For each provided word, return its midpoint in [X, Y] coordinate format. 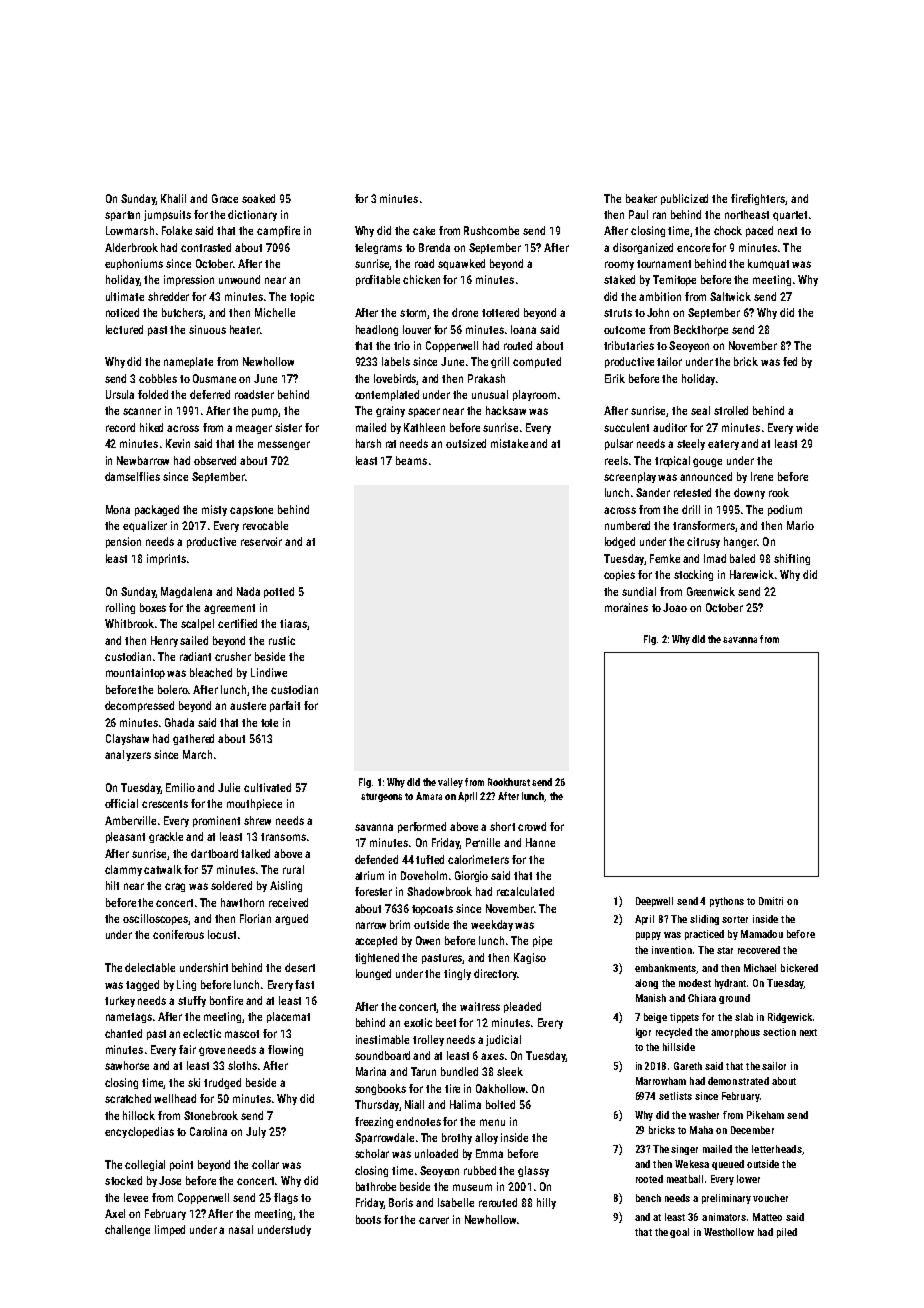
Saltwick [730, 296]
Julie [229, 787]
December [752, 1130]
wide [807, 427]
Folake [177, 230]
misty [214, 510]
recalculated [525, 891]
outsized [466, 443]
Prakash [486, 378]
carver [434, 1220]
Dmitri [771, 901]
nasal [241, 1229]
